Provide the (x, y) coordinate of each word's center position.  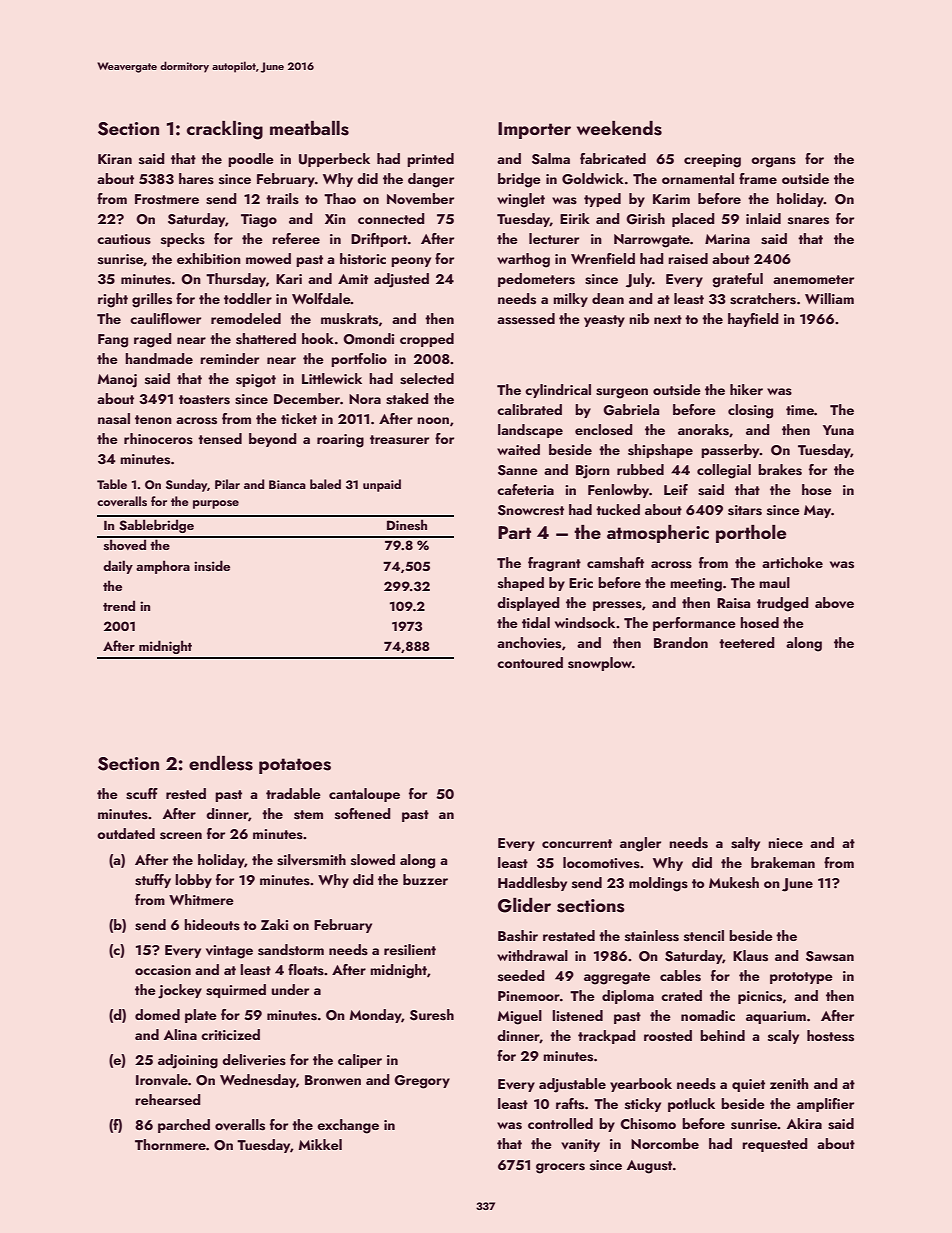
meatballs (309, 128)
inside (212, 565)
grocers (560, 1168)
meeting (696, 585)
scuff (142, 794)
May (817, 511)
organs (773, 162)
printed (430, 160)
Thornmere (170, 1144)
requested (775, 1145)
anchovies (529, 643)
